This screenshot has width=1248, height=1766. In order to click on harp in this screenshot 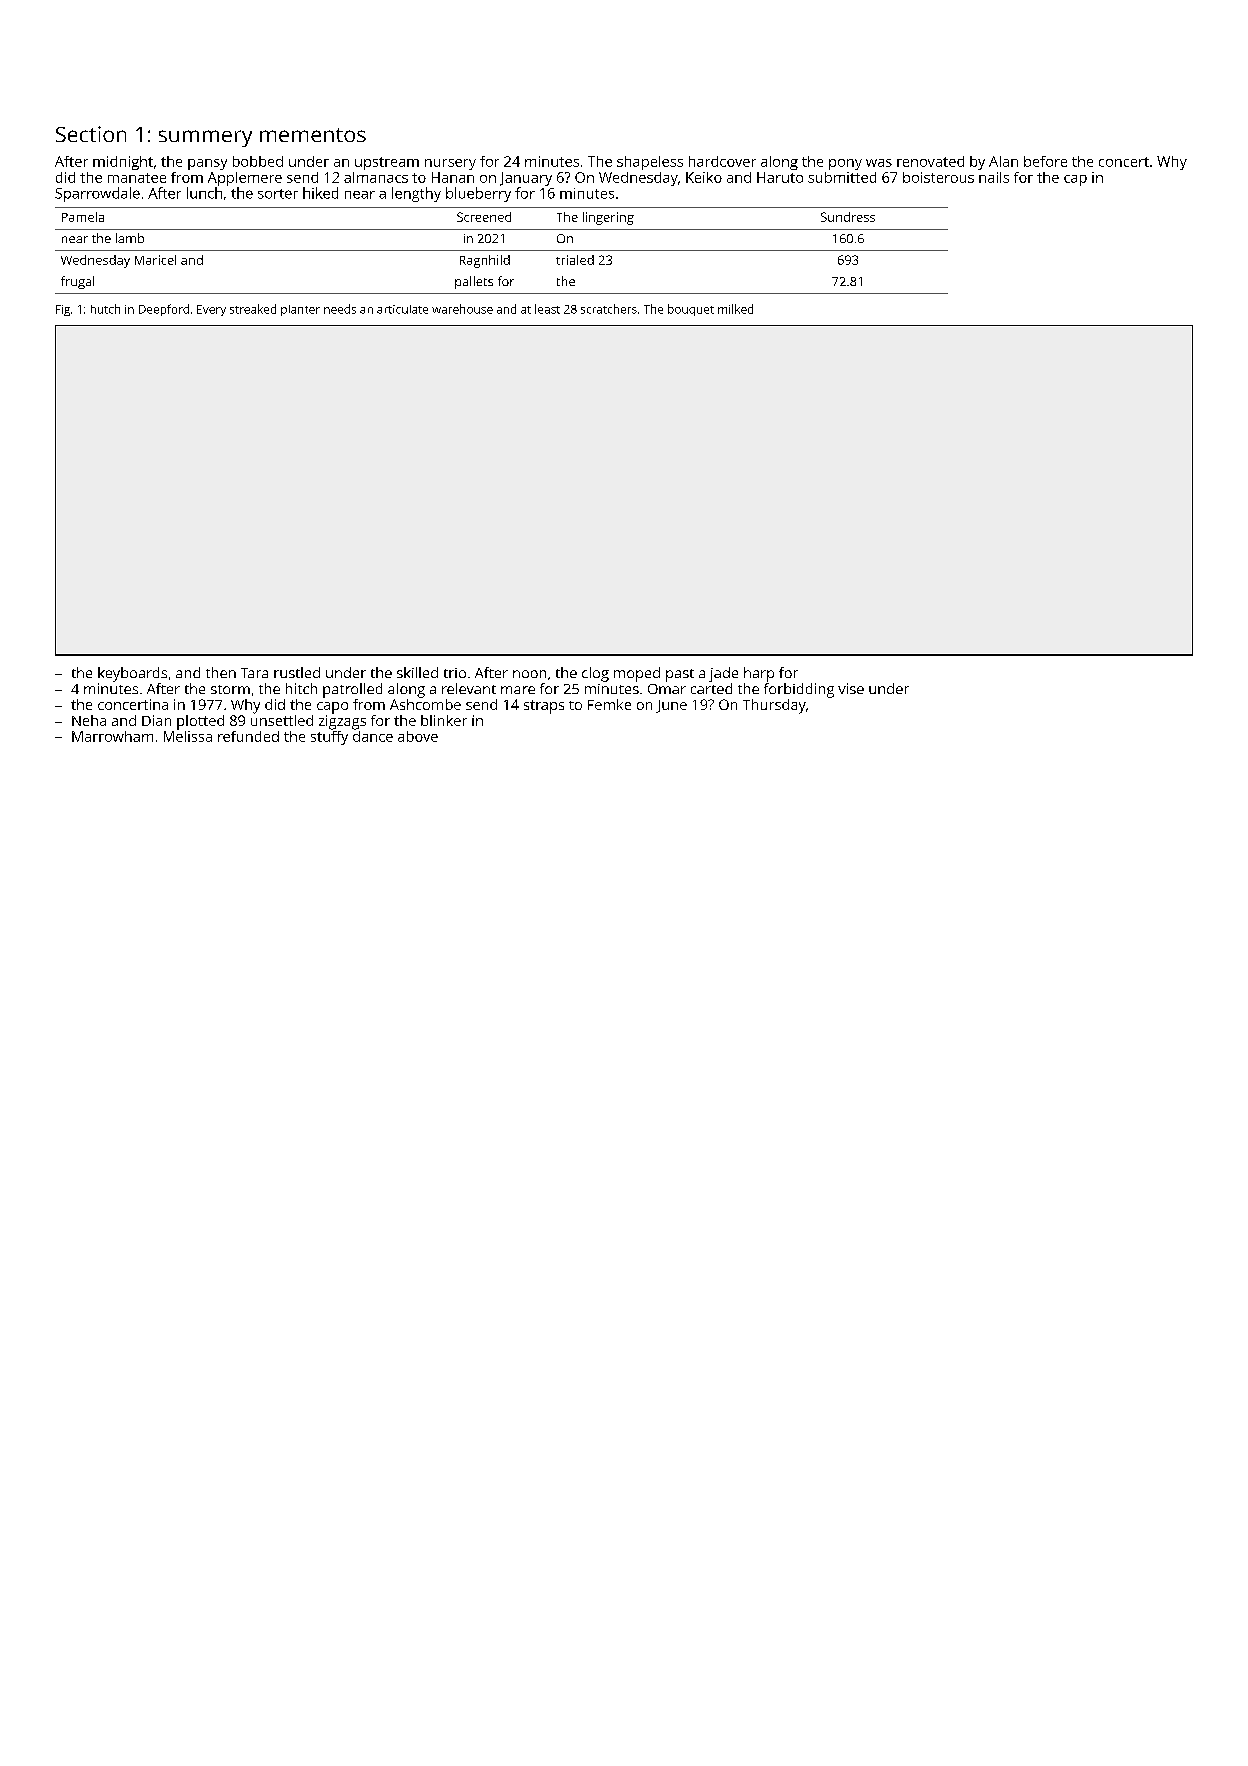, I will do `click(759, 674)`.
